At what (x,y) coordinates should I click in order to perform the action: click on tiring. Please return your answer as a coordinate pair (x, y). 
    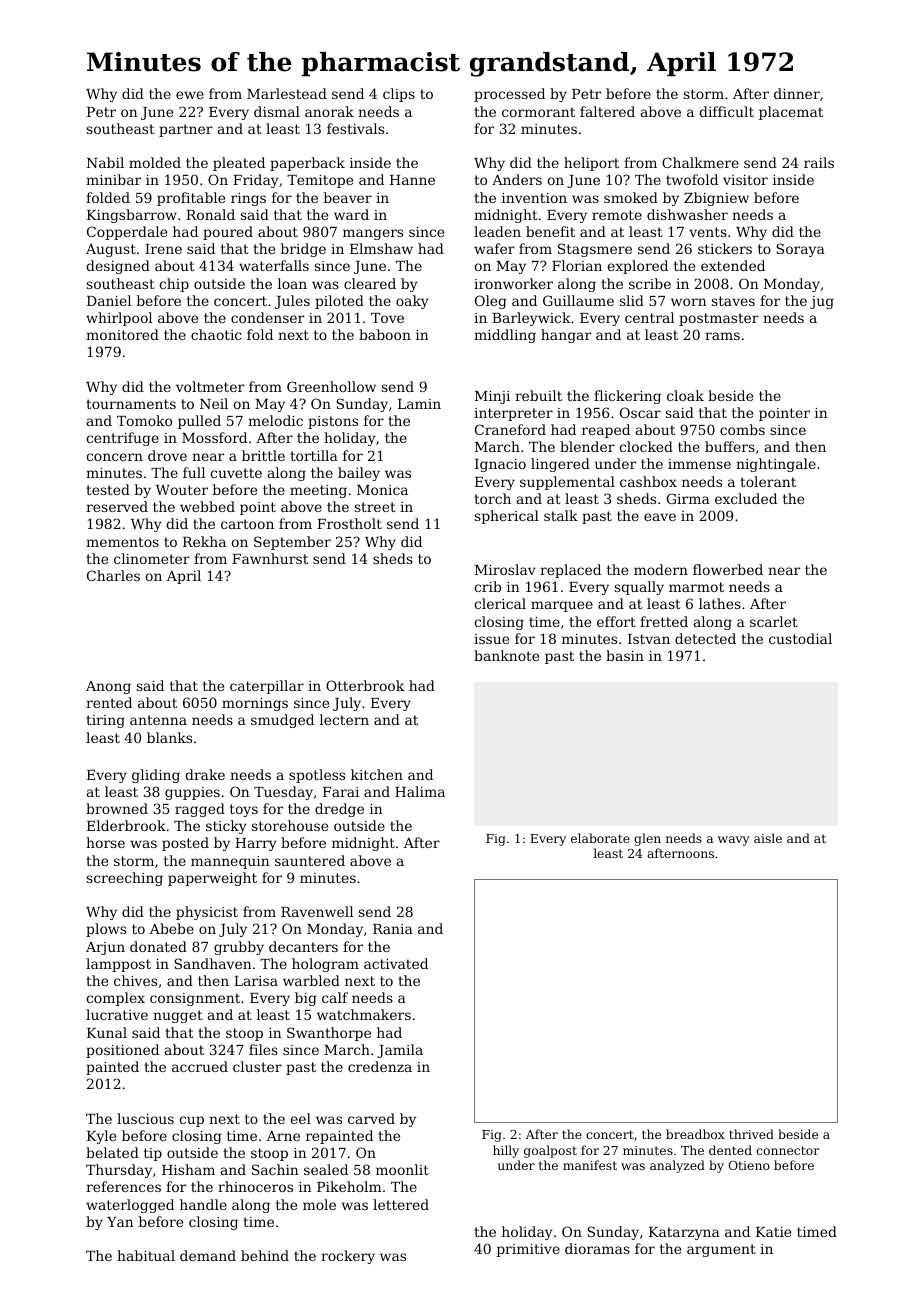
    Looking at the image, I should click on (105, 721).
